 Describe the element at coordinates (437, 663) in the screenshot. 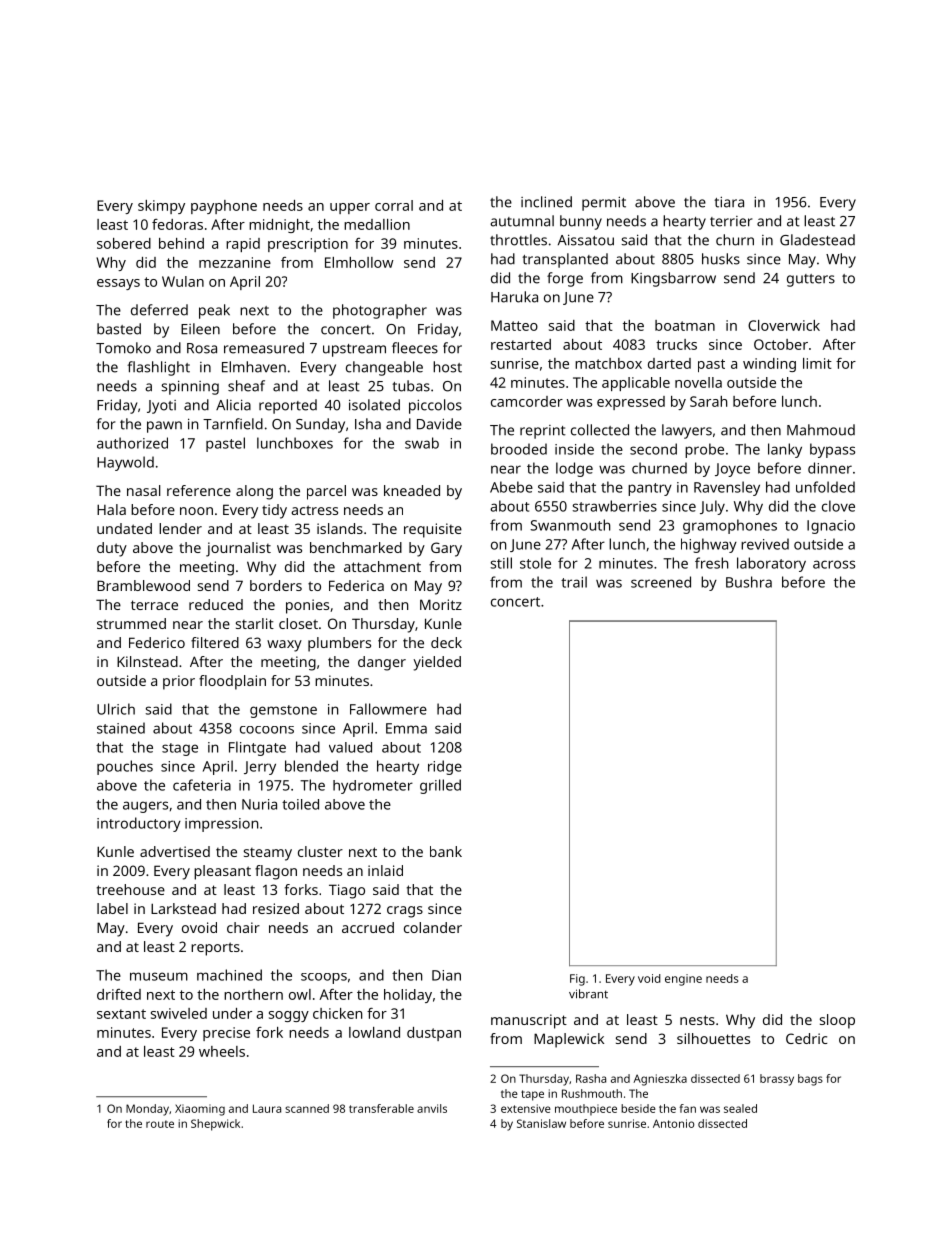

I see `yielded` at that location.
